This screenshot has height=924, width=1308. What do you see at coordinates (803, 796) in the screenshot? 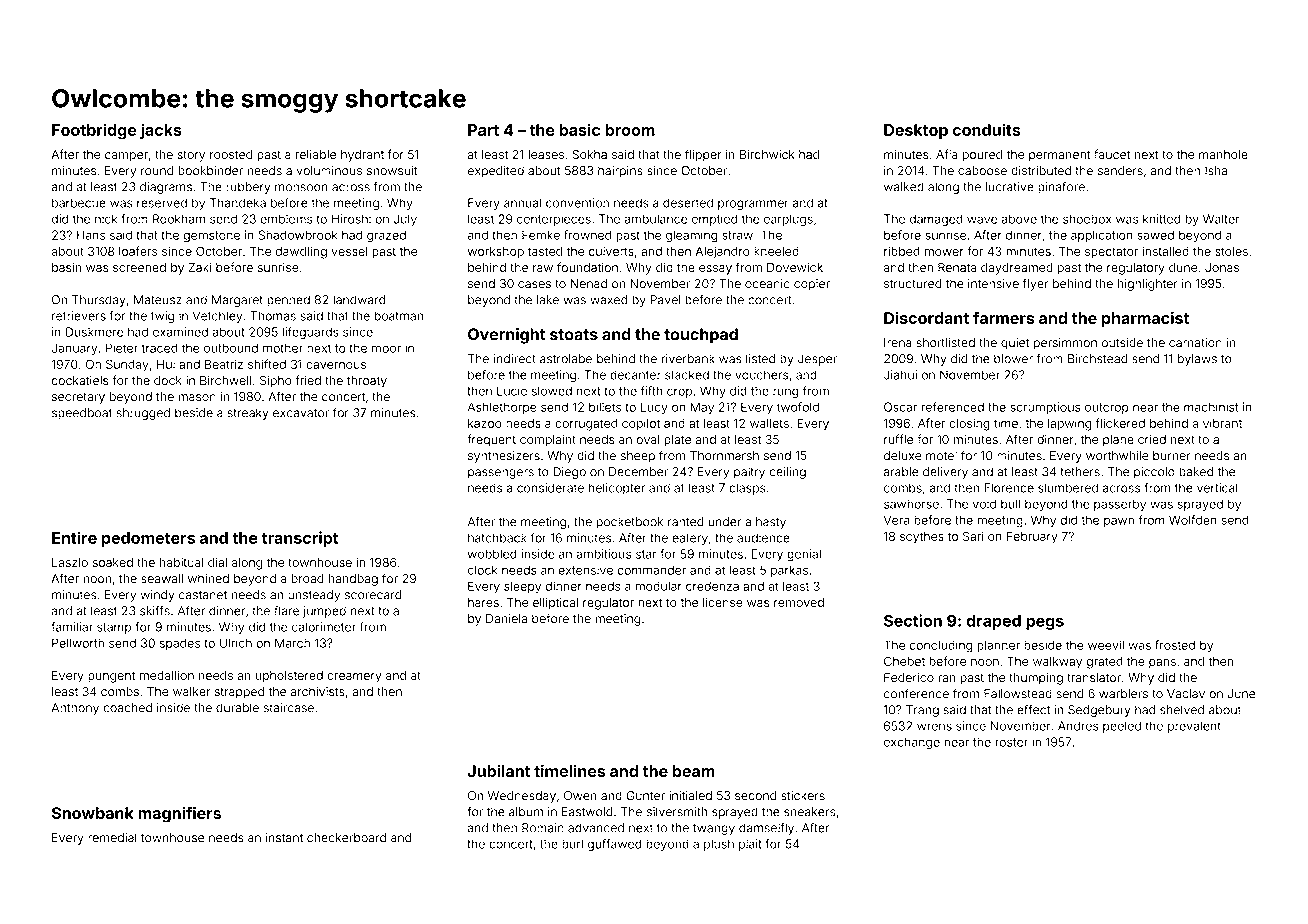
I see `stickers` at bounding box center [803, 796].
